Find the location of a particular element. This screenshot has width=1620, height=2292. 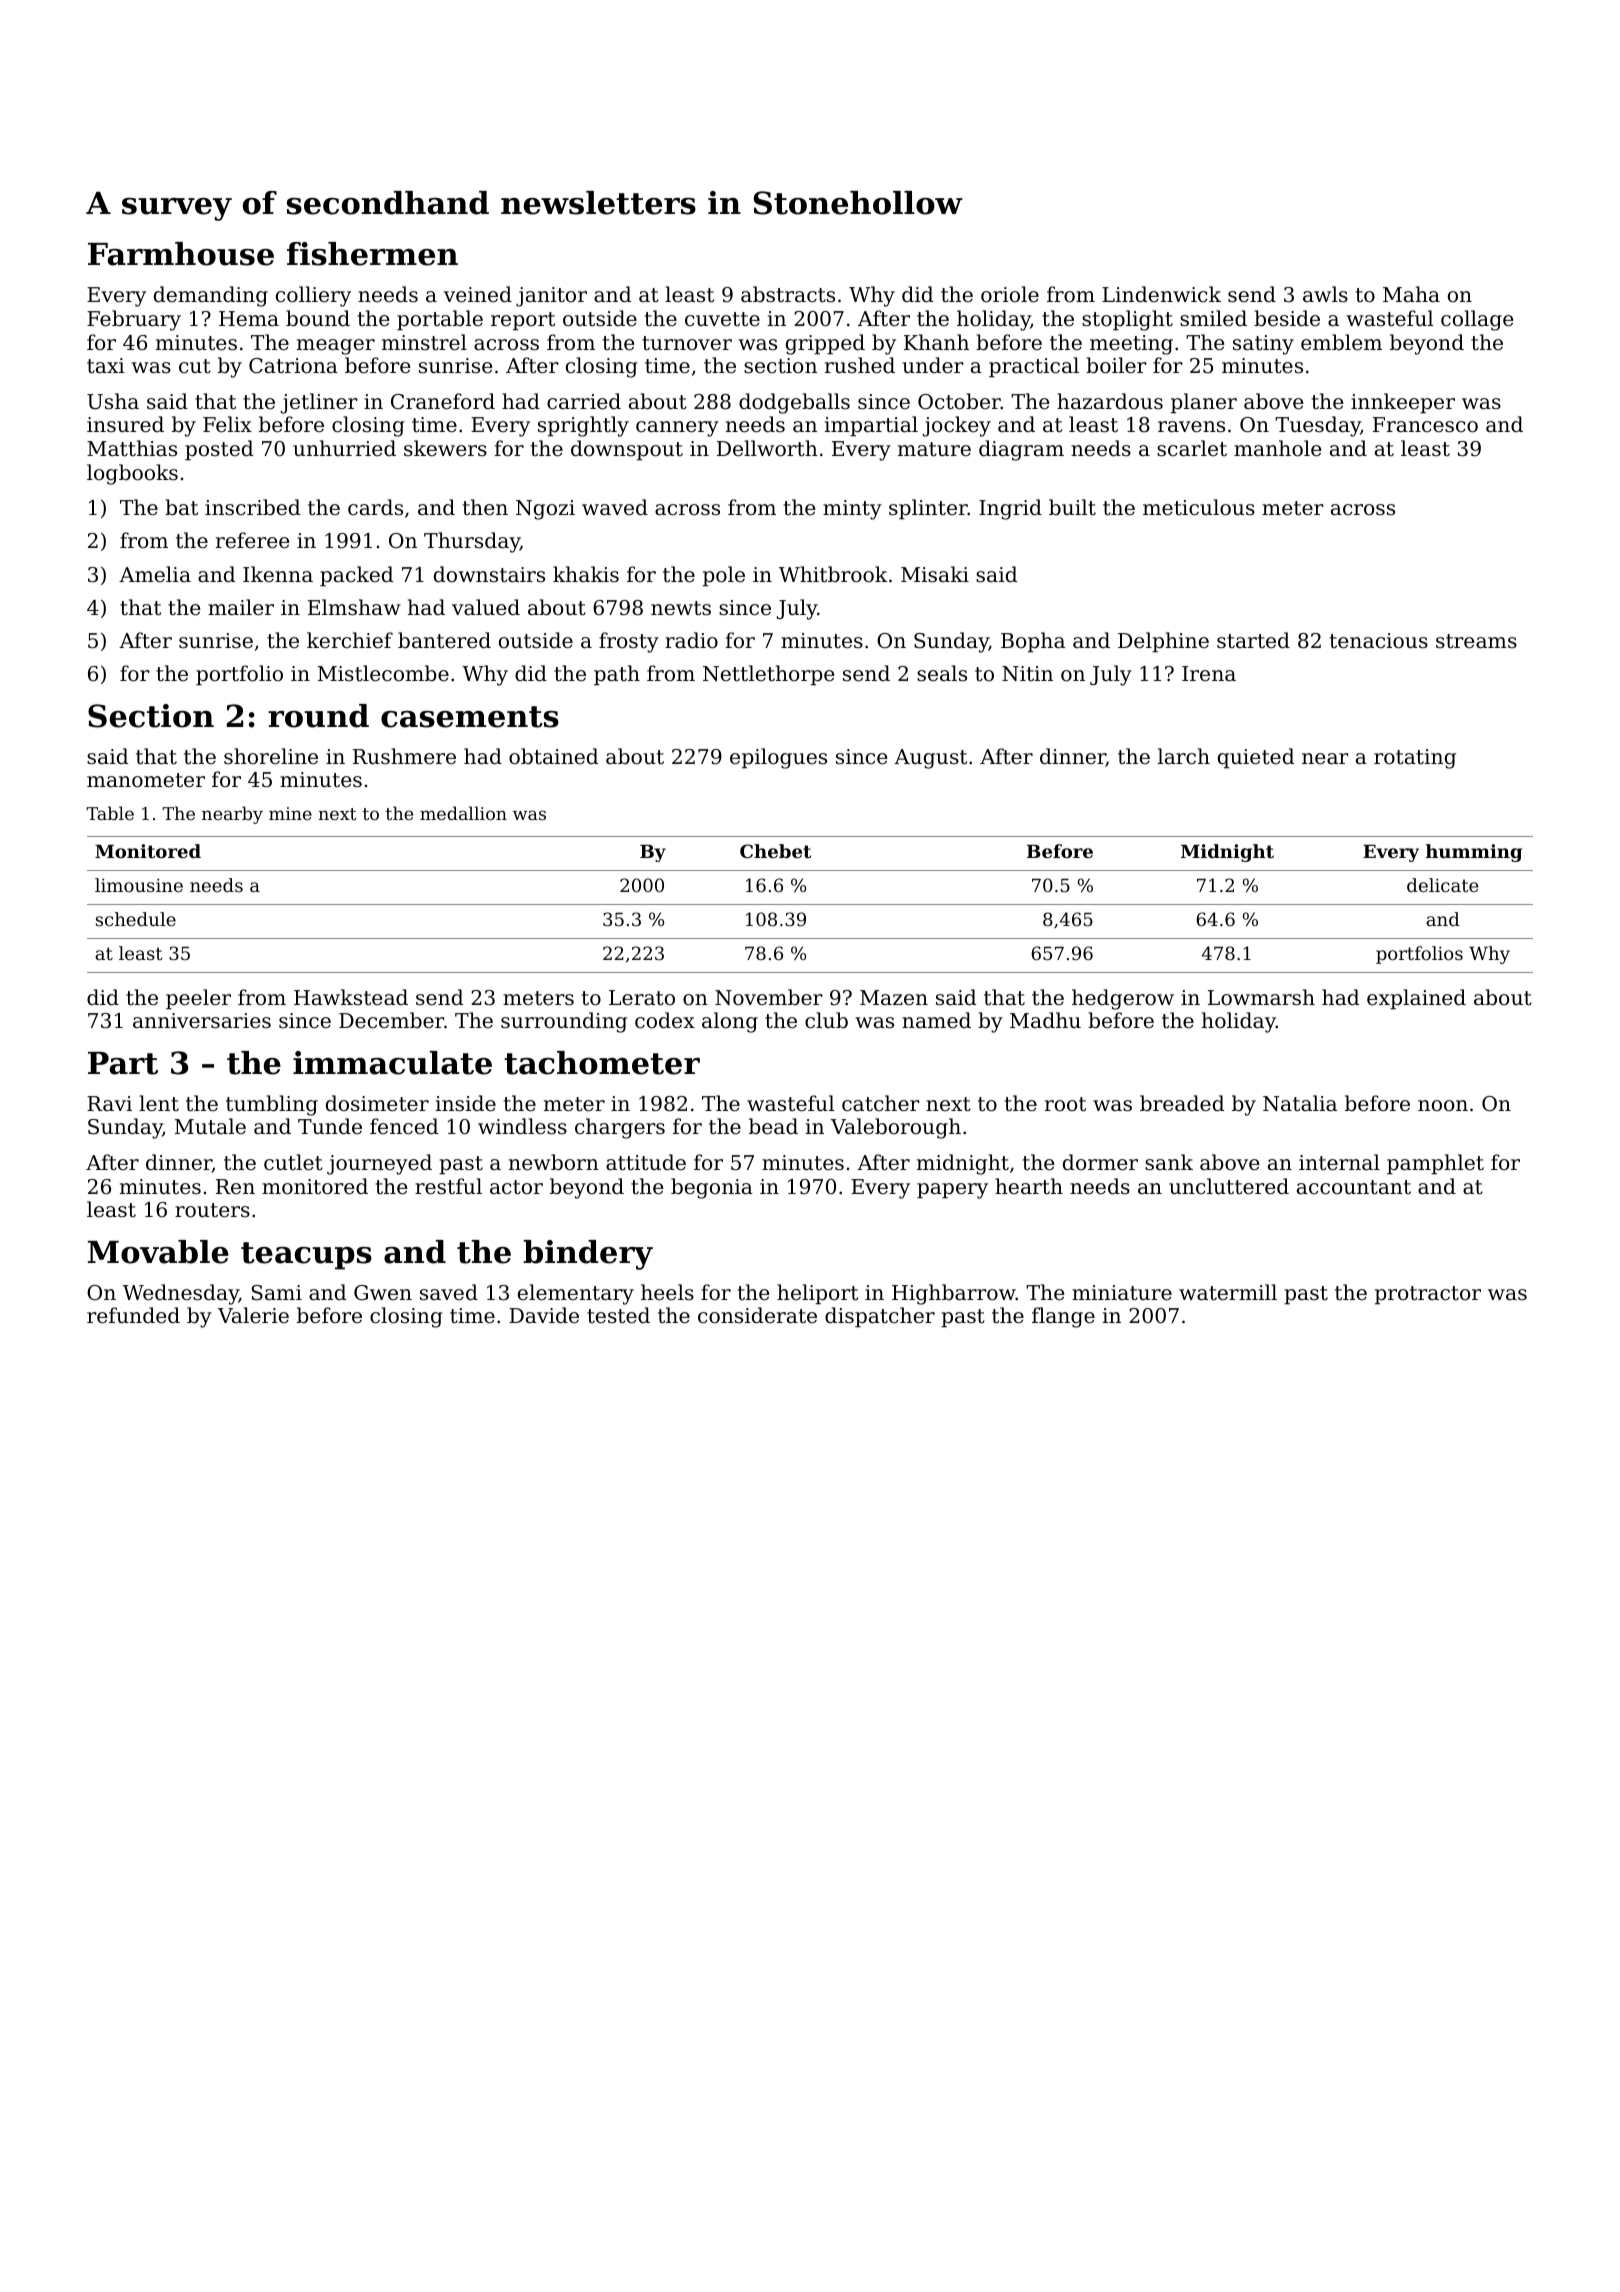

bindery is located at coordinates (588, 1255).
